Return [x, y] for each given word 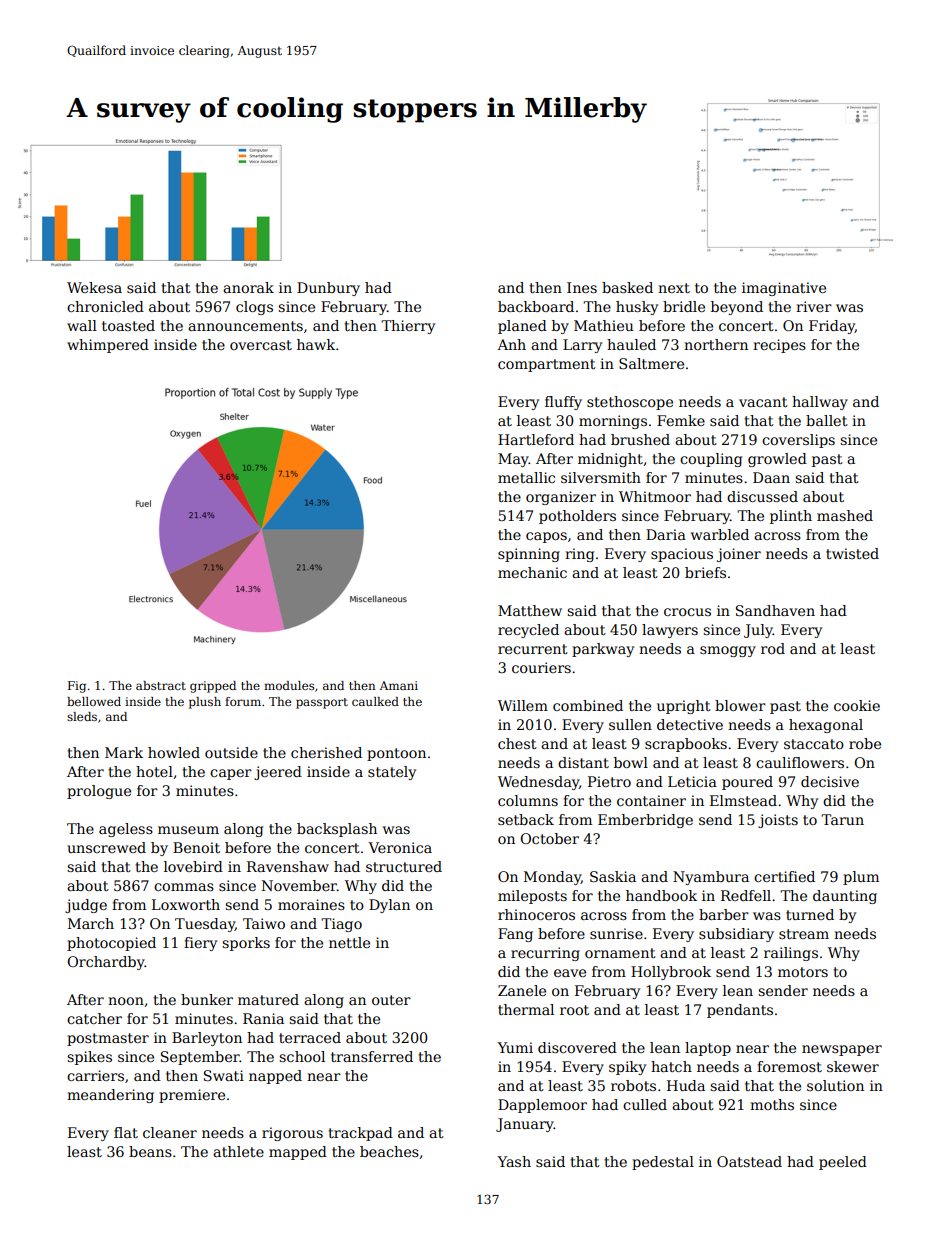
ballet [827, 420]
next [674, 288]
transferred [372, 1056]
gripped [213, 687]
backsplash [337, 830]
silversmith [601, 477]
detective [690, 724]
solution [835, 1085]
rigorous [292, 1134]
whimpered [108, 346]
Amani [398, 685]
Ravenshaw [288, 866]
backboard [536, 306]
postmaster [108, 1039]
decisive [830, 781]
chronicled [105, 306]
